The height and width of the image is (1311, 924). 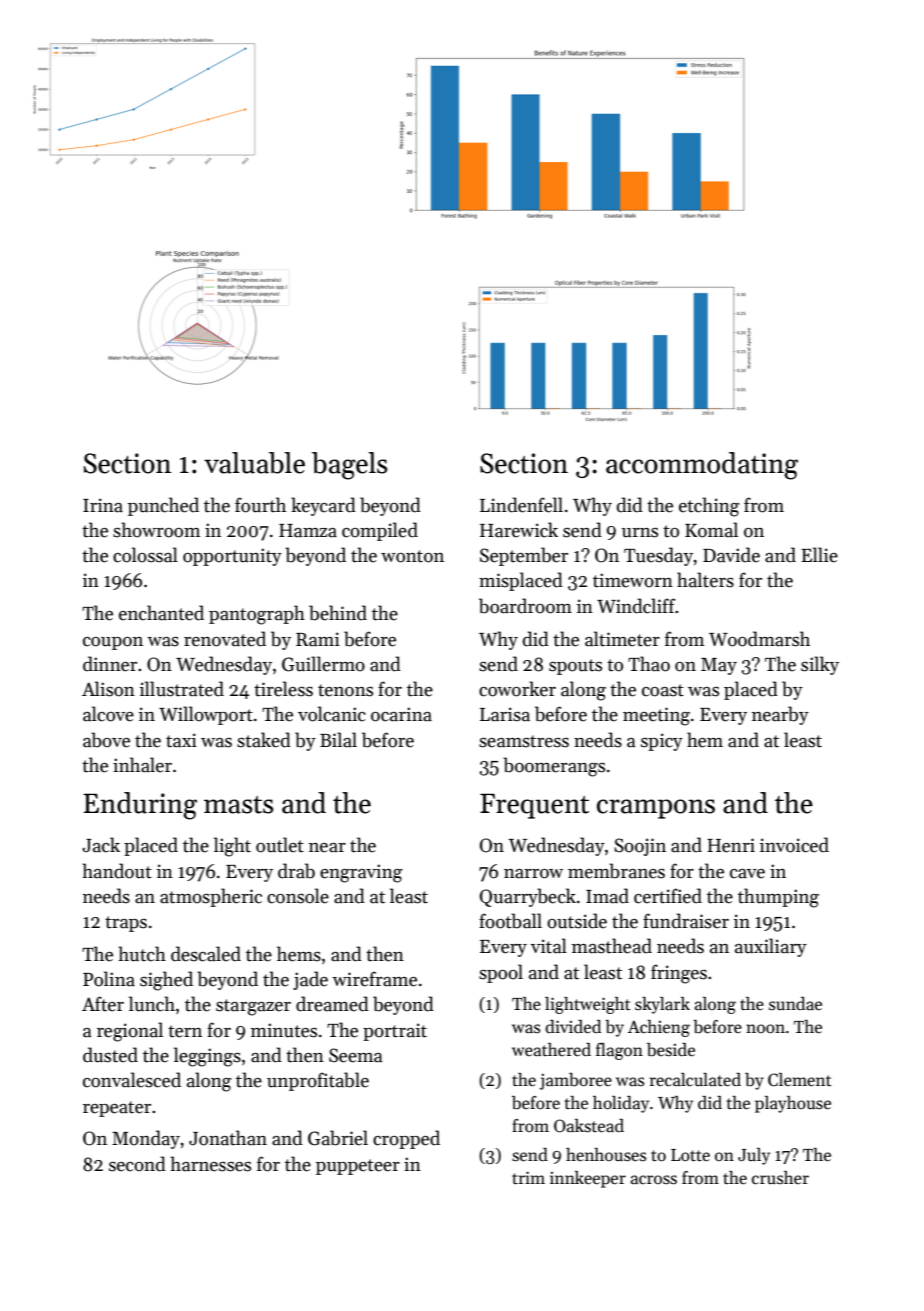 What do you see at coordinates (549, 946) in the image?
I see `vital` at bounding box center [549, 946].
